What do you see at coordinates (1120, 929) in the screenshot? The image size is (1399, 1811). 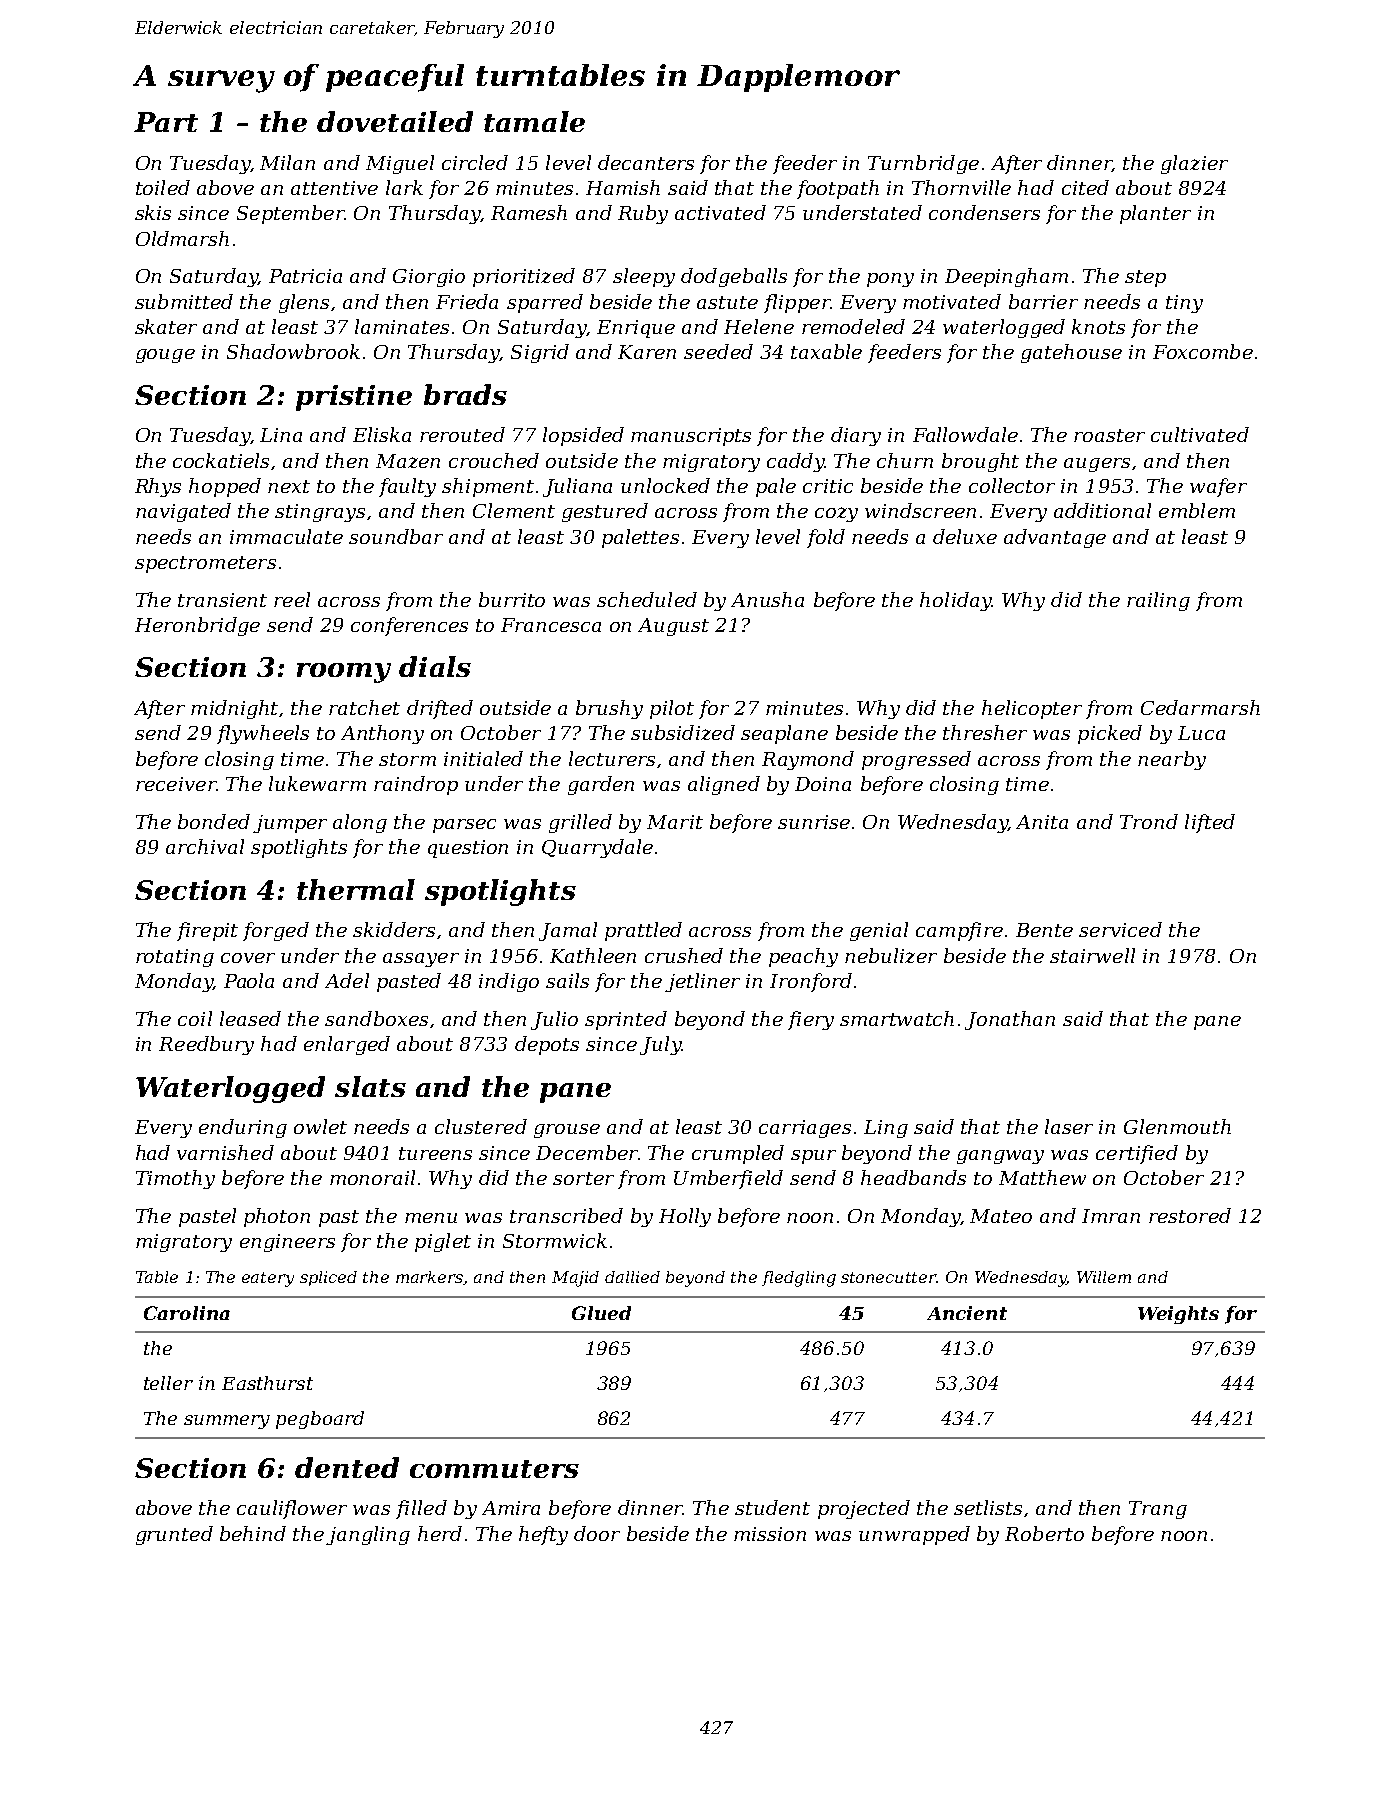 I see `serviced` at bounding box center [1120, 929].
